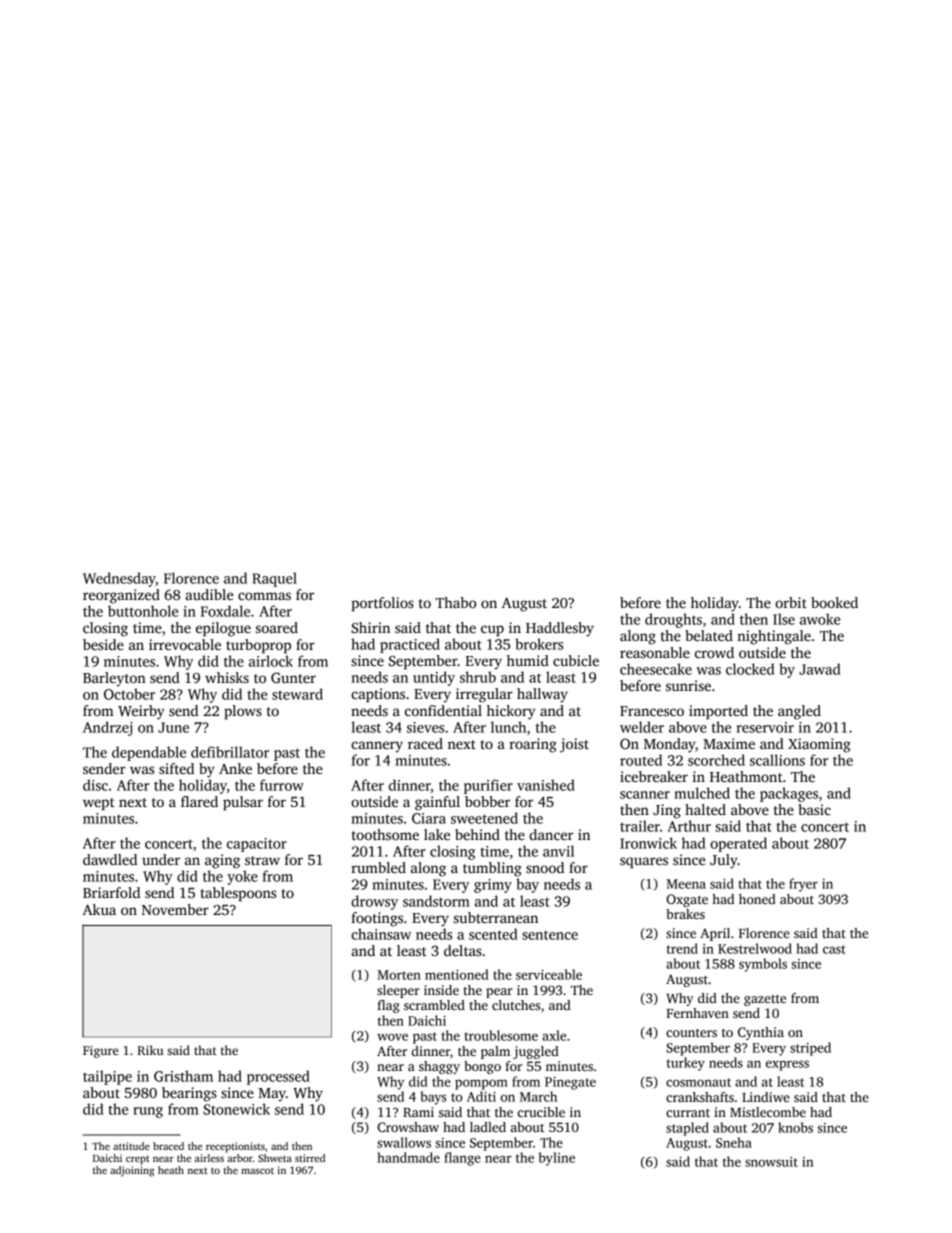 The height and width of the screenshot is (1233, 952). What do you see at coordinates (455, 602) in the screenshot?
I see `Thabo` at bounding box center [455, 602].
